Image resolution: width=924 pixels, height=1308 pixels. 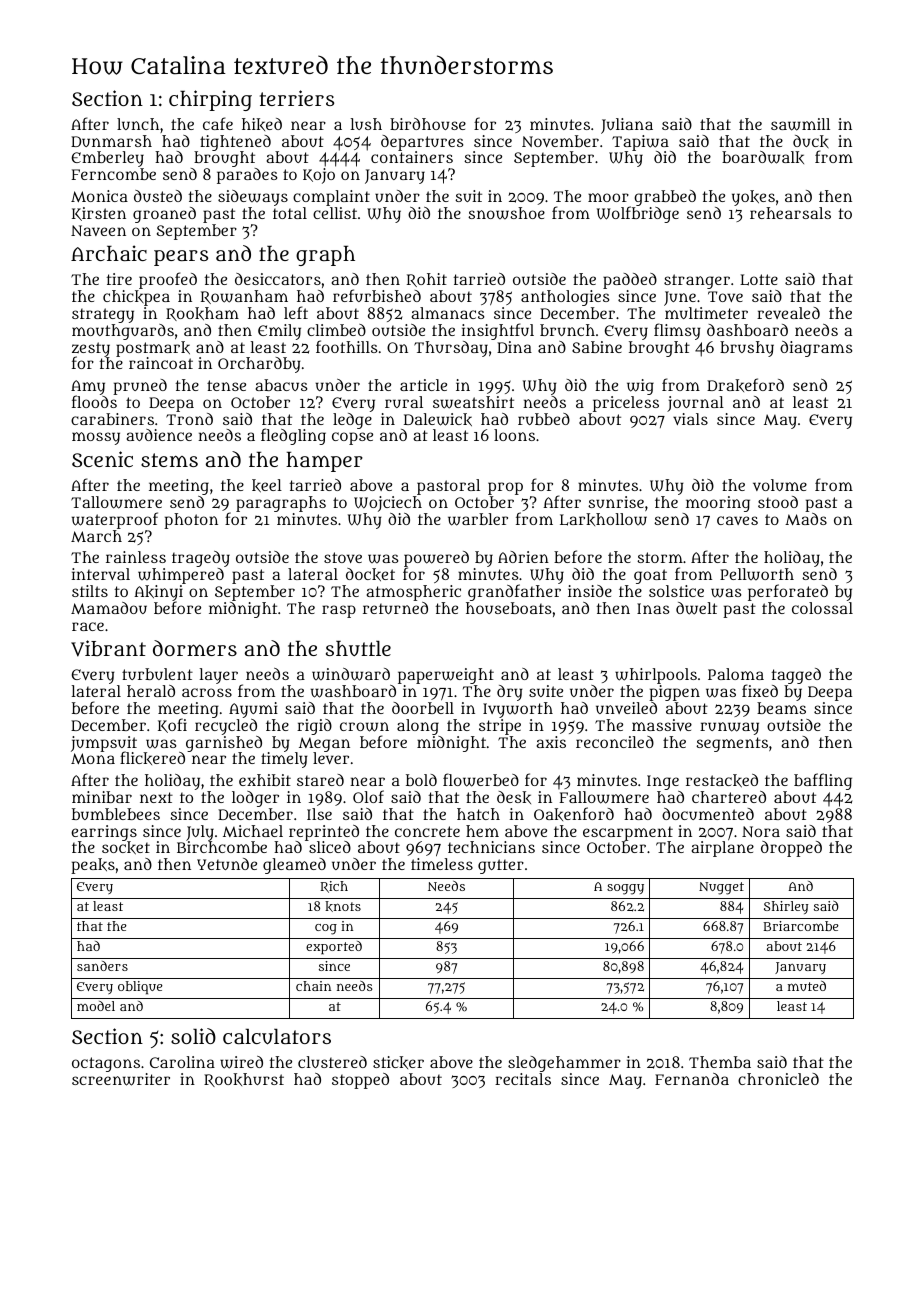 I want to click on lunch, so click(x=138, y=124).
